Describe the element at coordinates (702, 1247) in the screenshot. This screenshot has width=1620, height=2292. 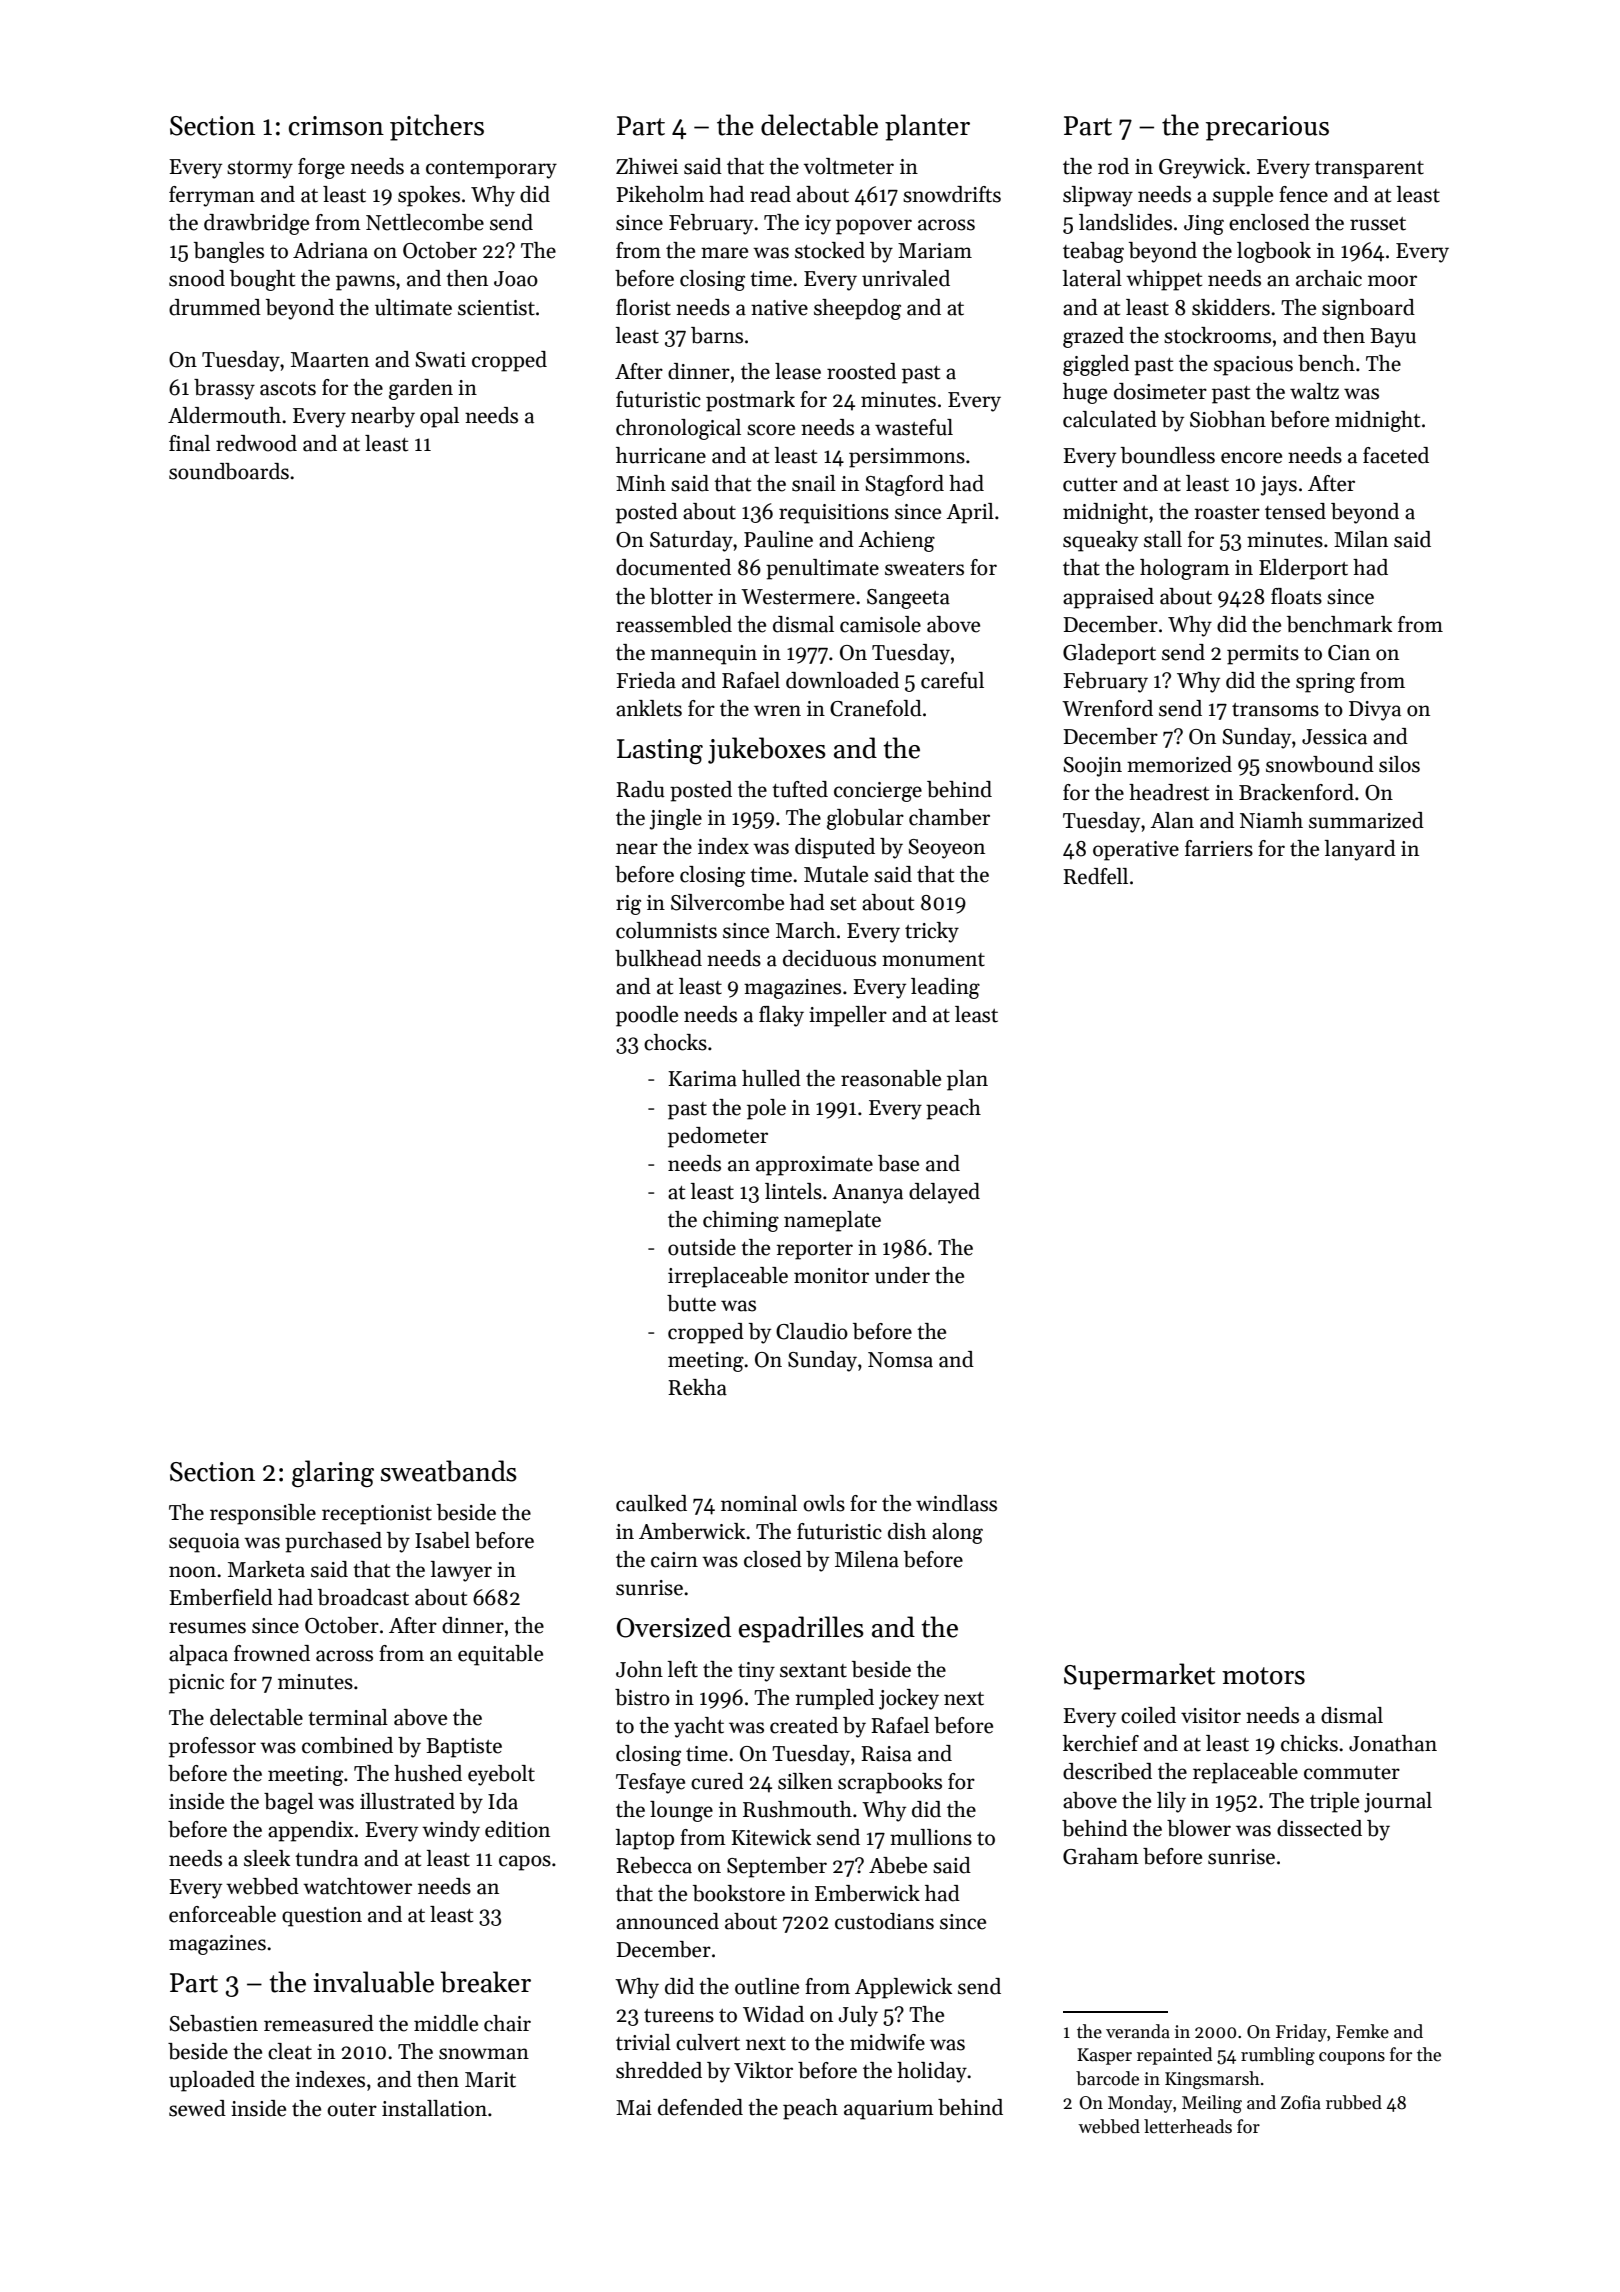
I see `outside` at that location.
